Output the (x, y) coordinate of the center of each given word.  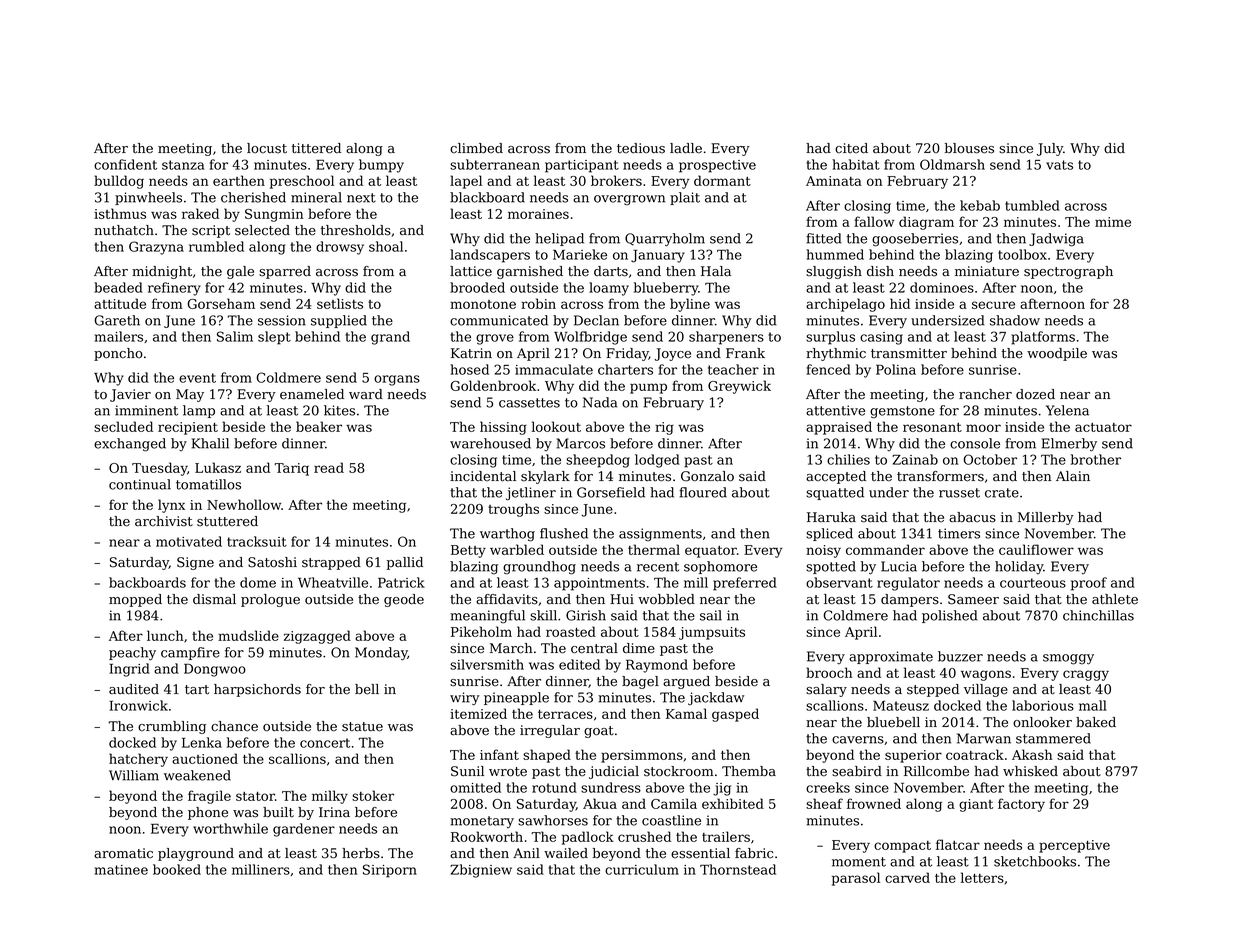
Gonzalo (707, 476)
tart (197, 690)
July (1050, 149)
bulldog (119, 182)
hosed (469, 369)
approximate (891, 657)
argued (686, 682)
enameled (312, 394)
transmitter (909, 353)
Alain (1073, 476)
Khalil (210, 443)
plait (685, 198)
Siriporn (390, 871)
